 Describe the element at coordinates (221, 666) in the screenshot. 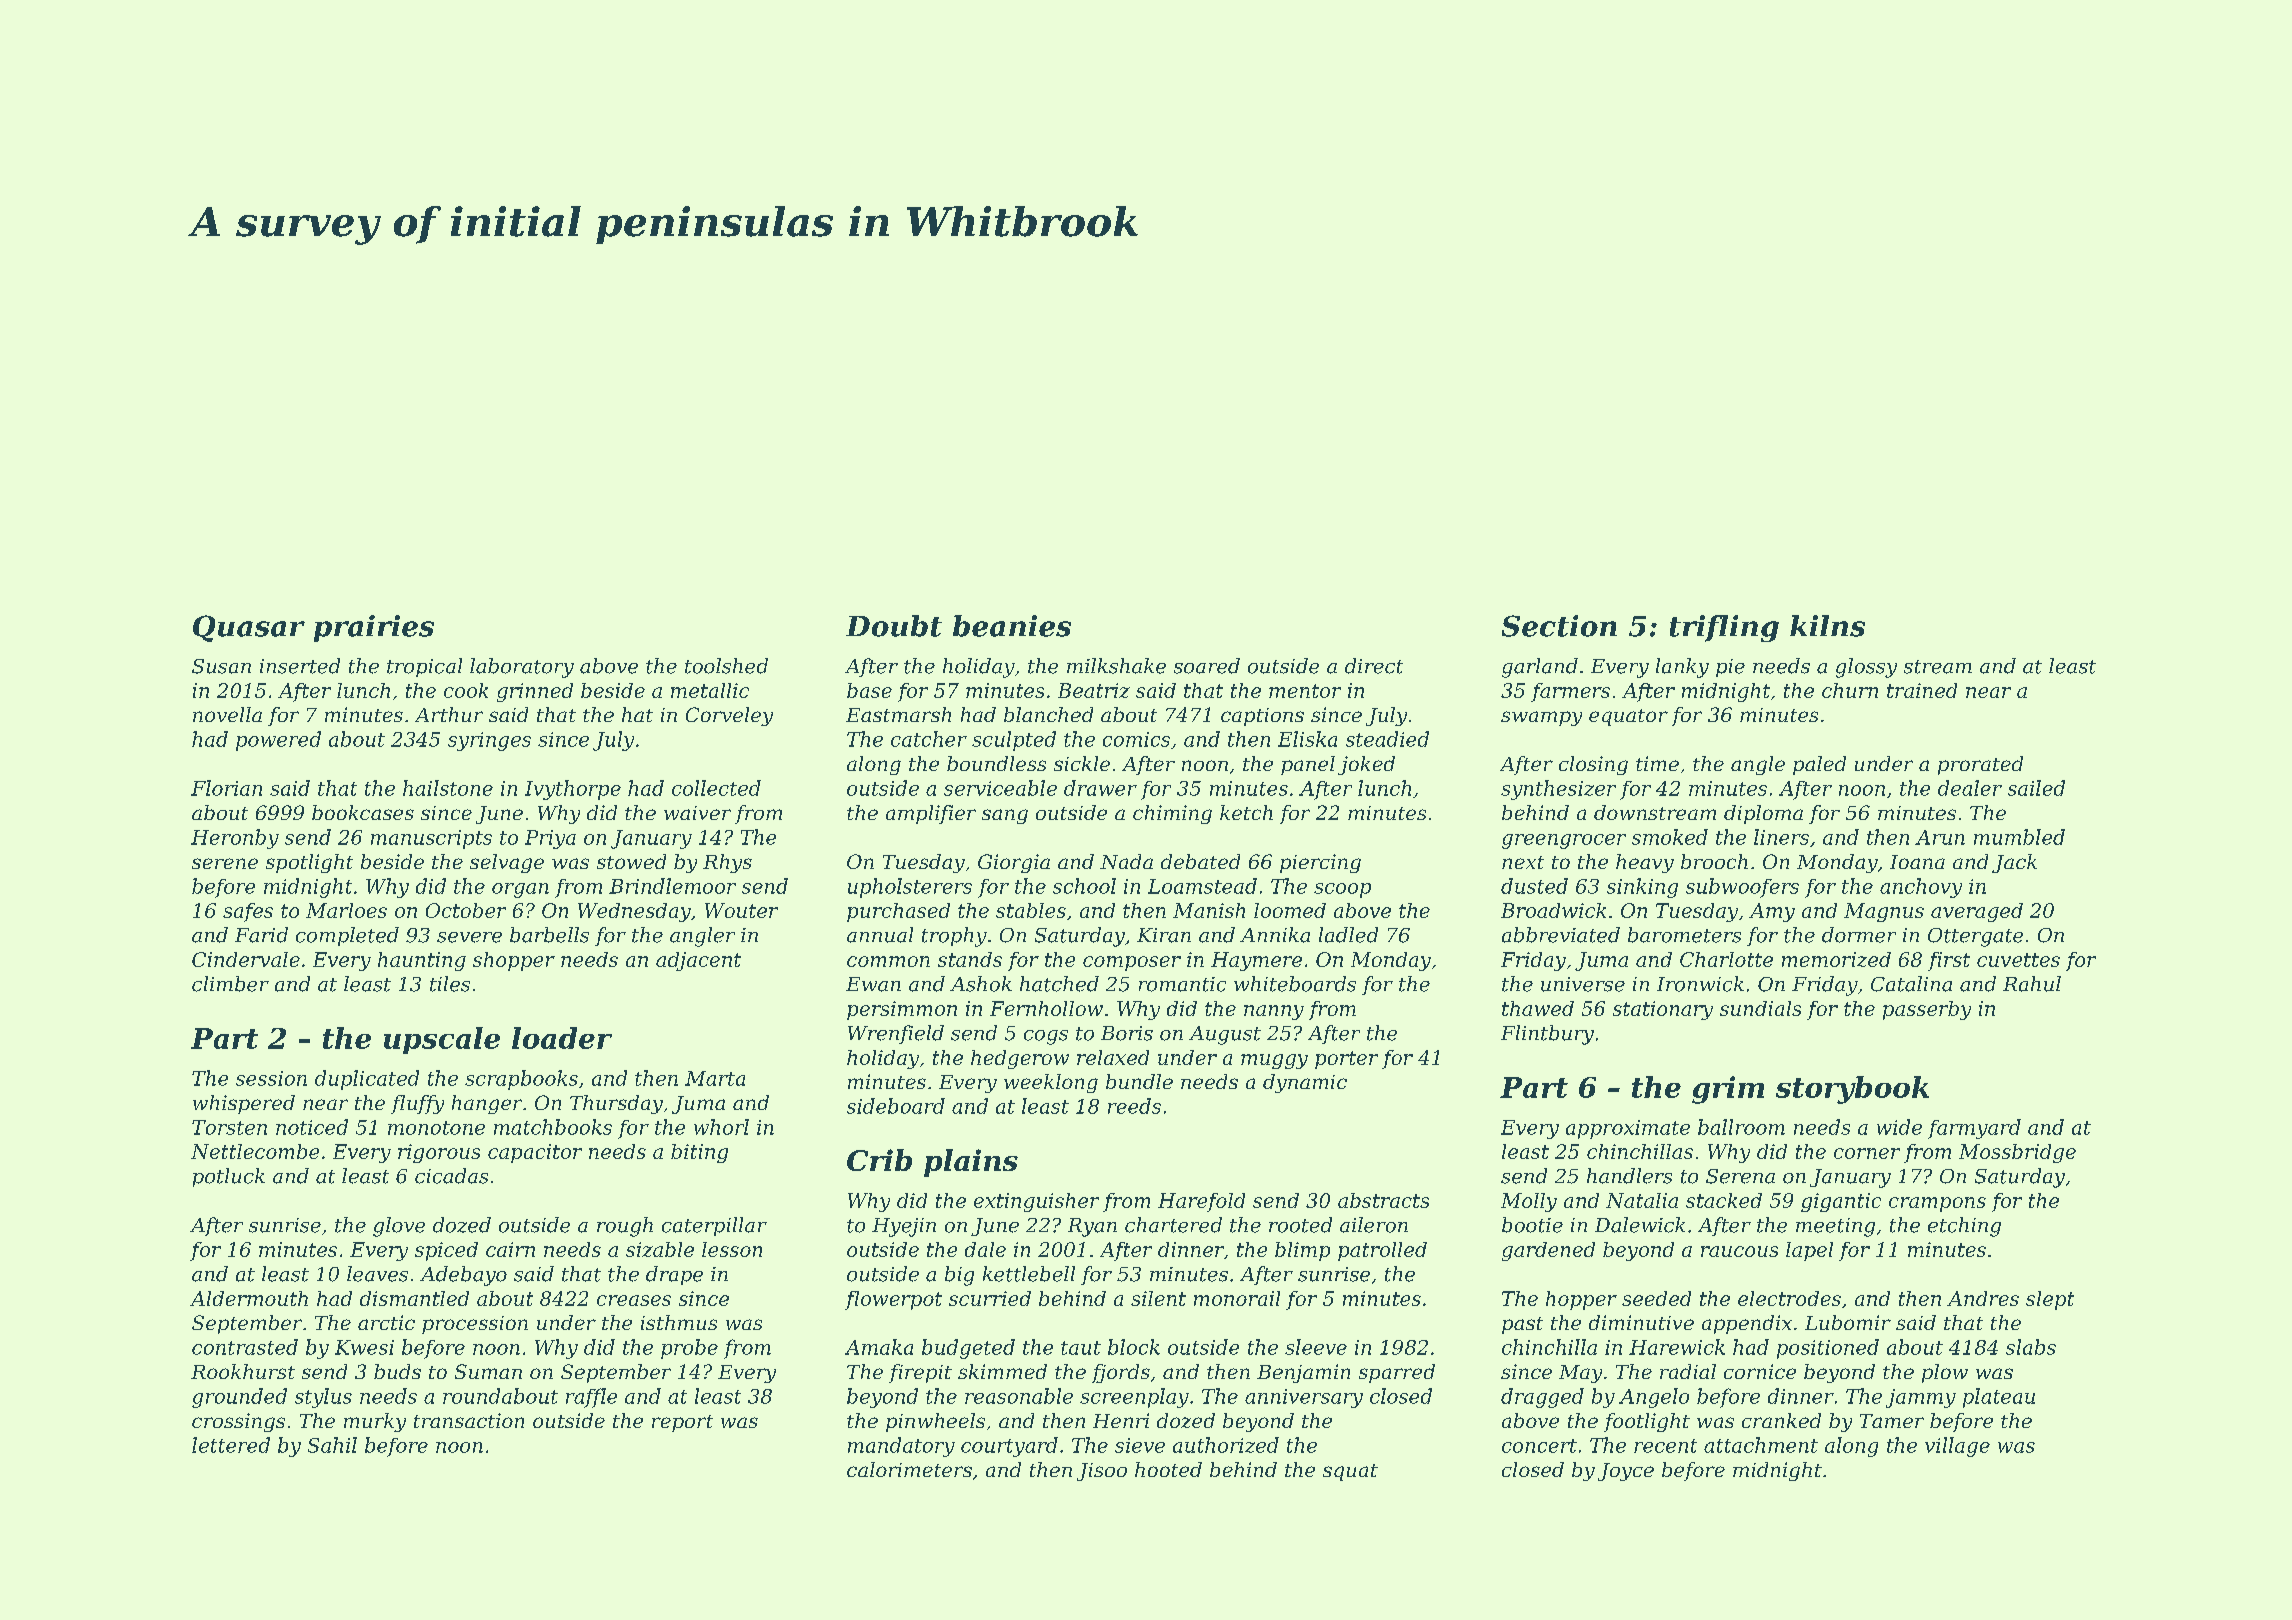

I see `Susan` at that location.
